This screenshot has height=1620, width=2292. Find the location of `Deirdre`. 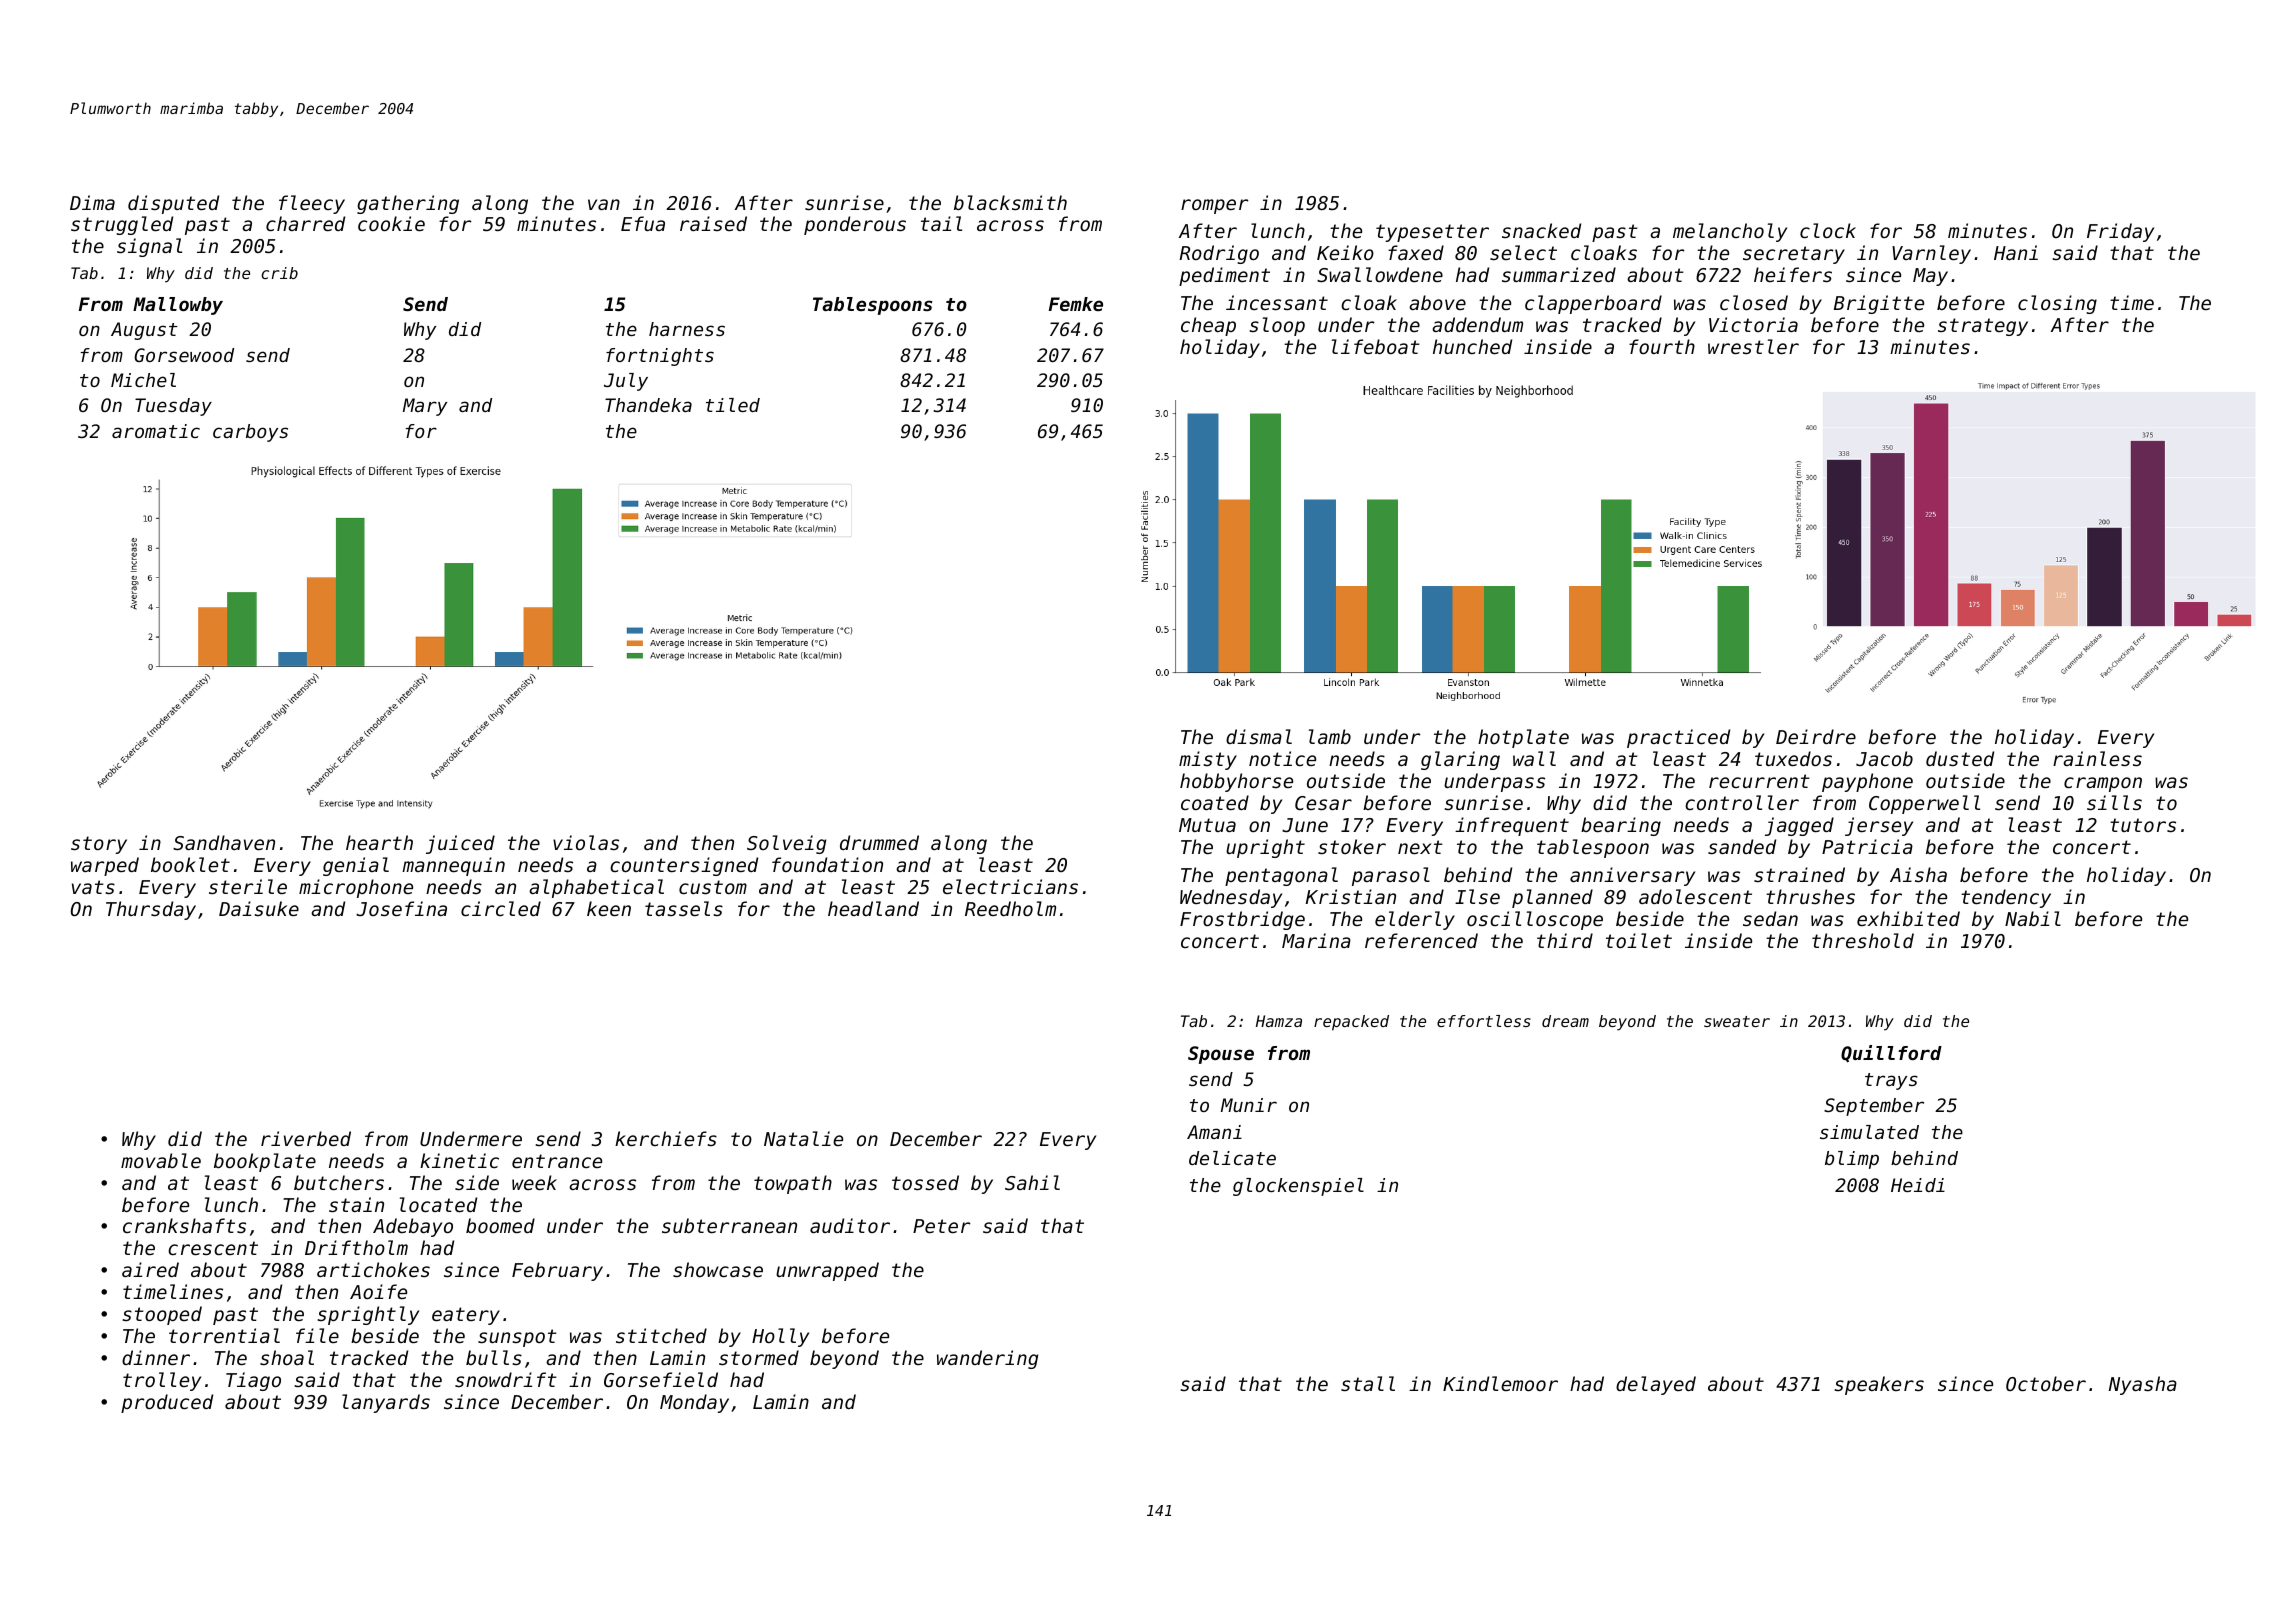

Deirdre is located at coordinates (1816, 736).
